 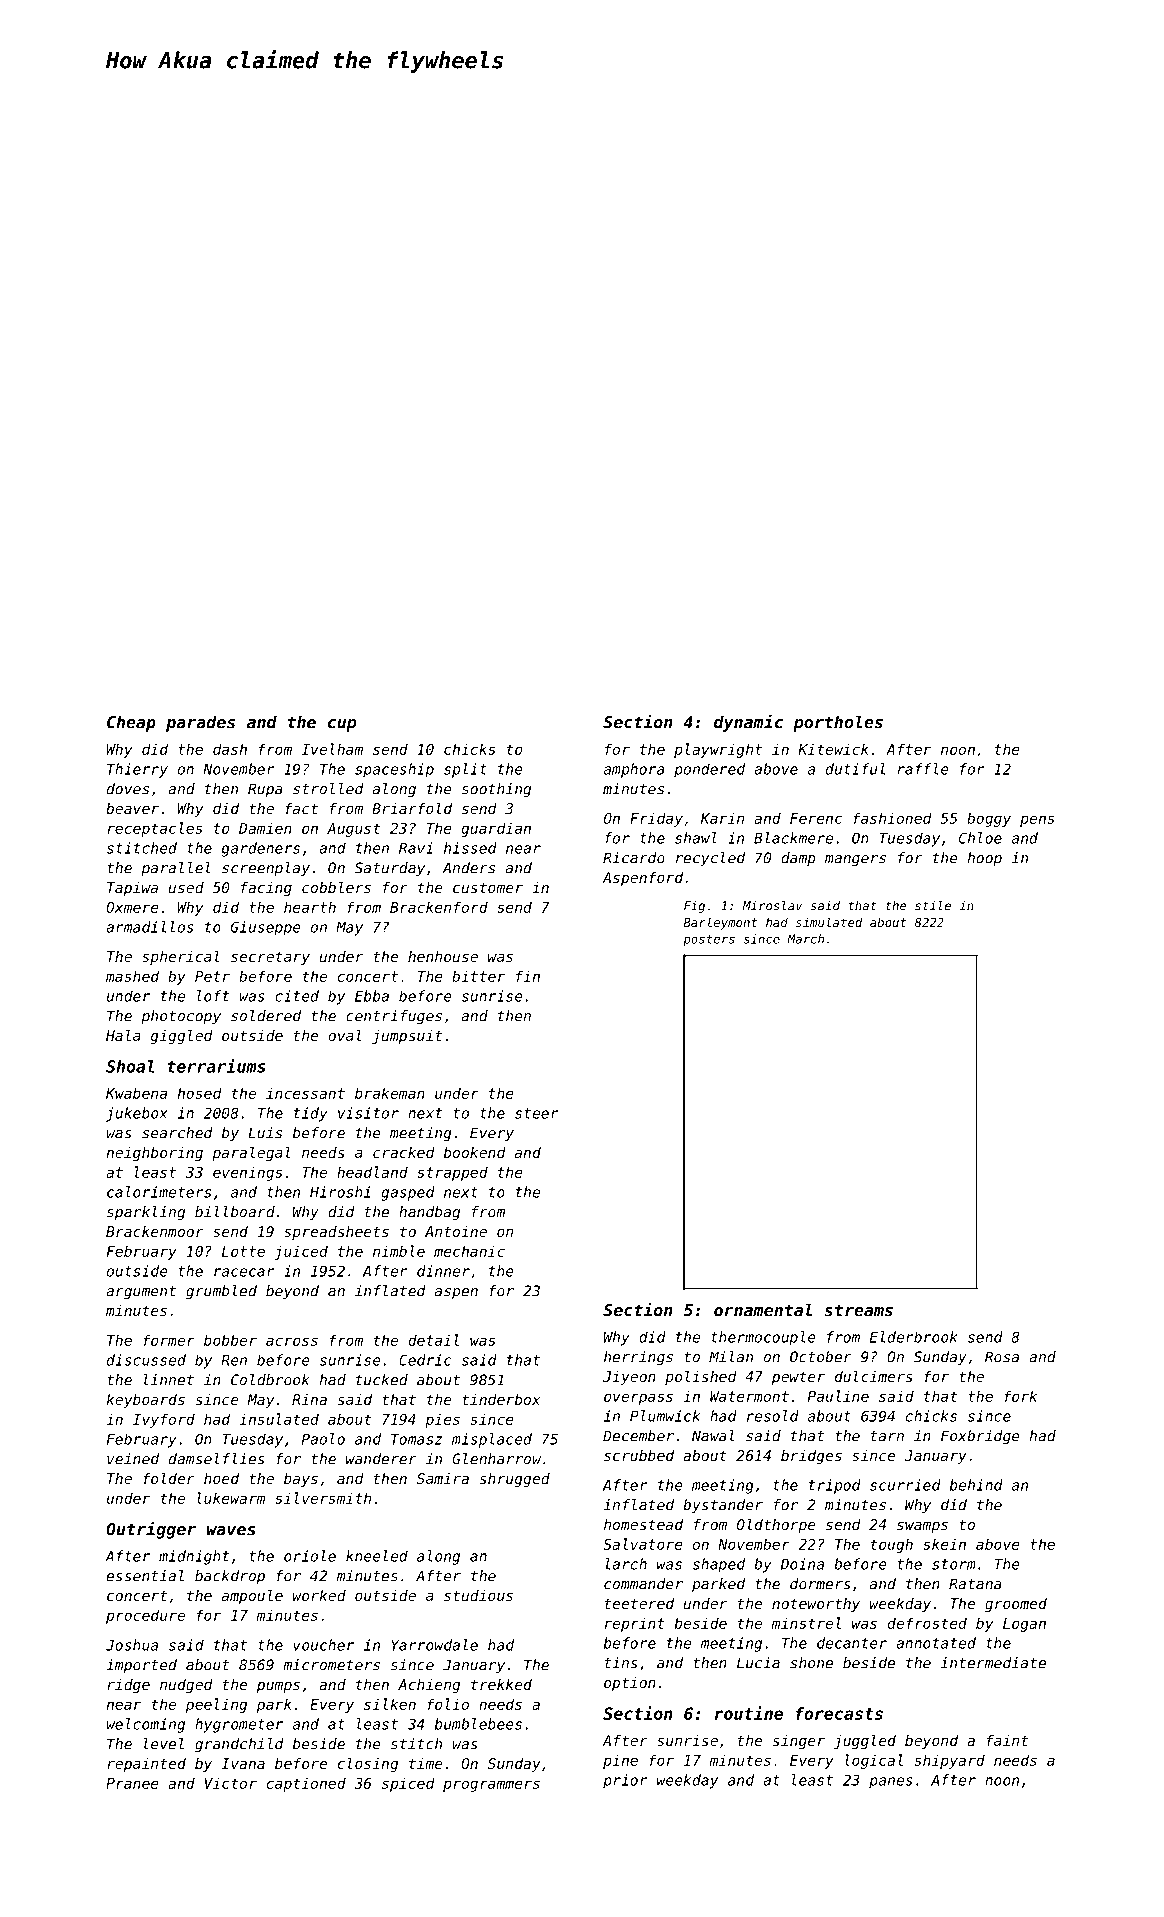 What do you see at coordinates (145, 1576) in the screenshot?
I see `essential` at bounding box center [145, 1576].
